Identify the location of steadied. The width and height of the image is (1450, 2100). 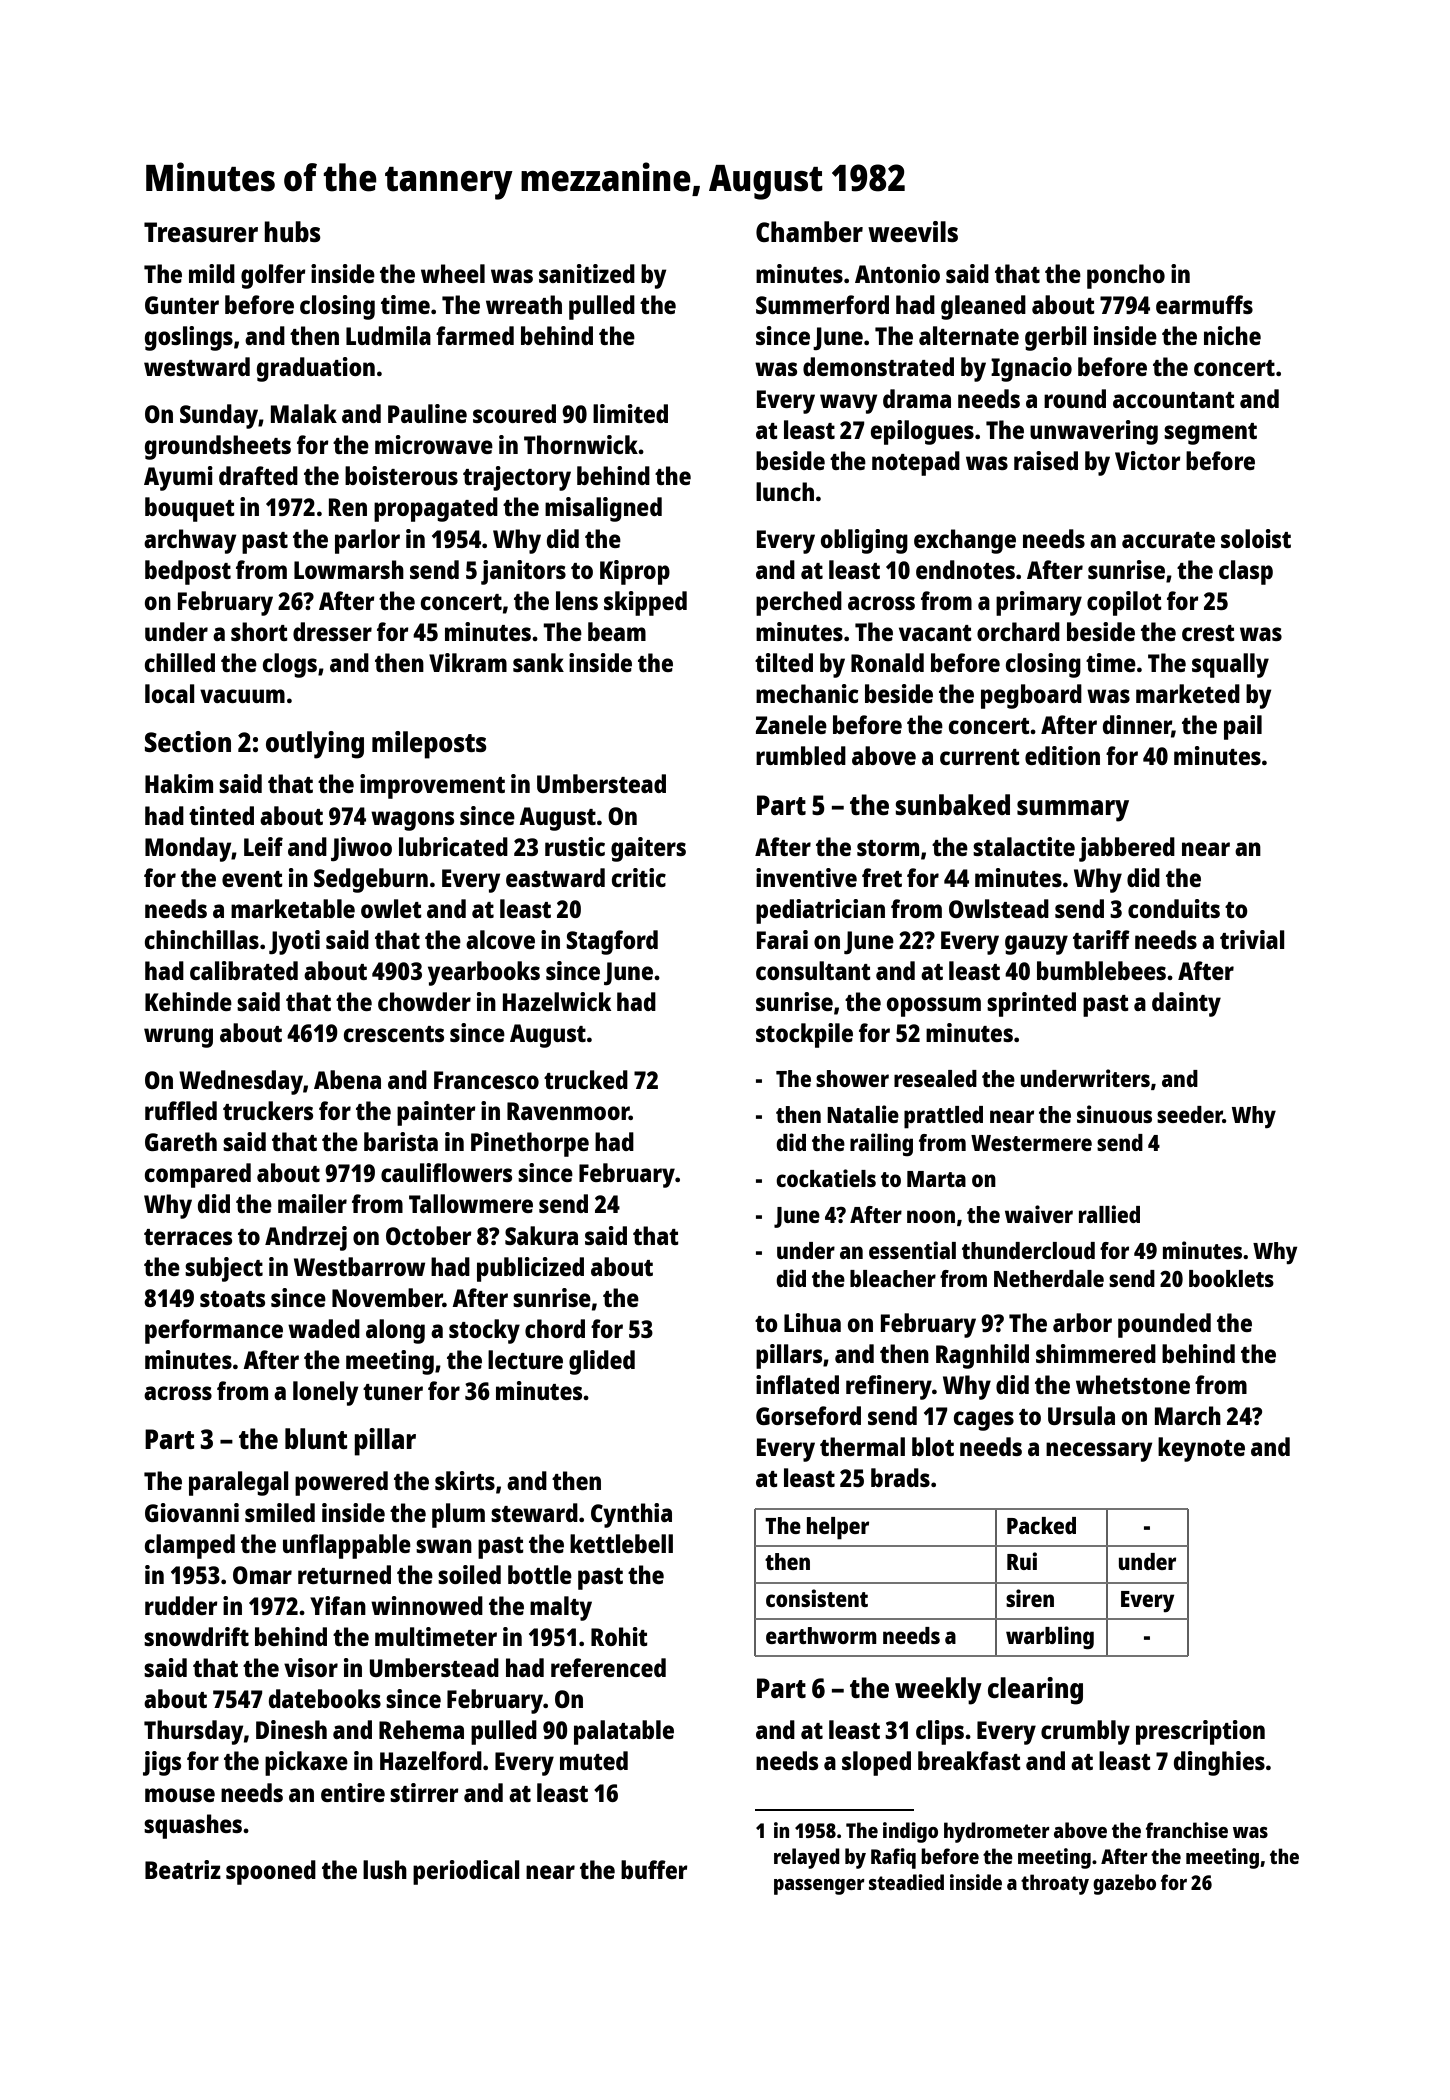
(906, 1882).
